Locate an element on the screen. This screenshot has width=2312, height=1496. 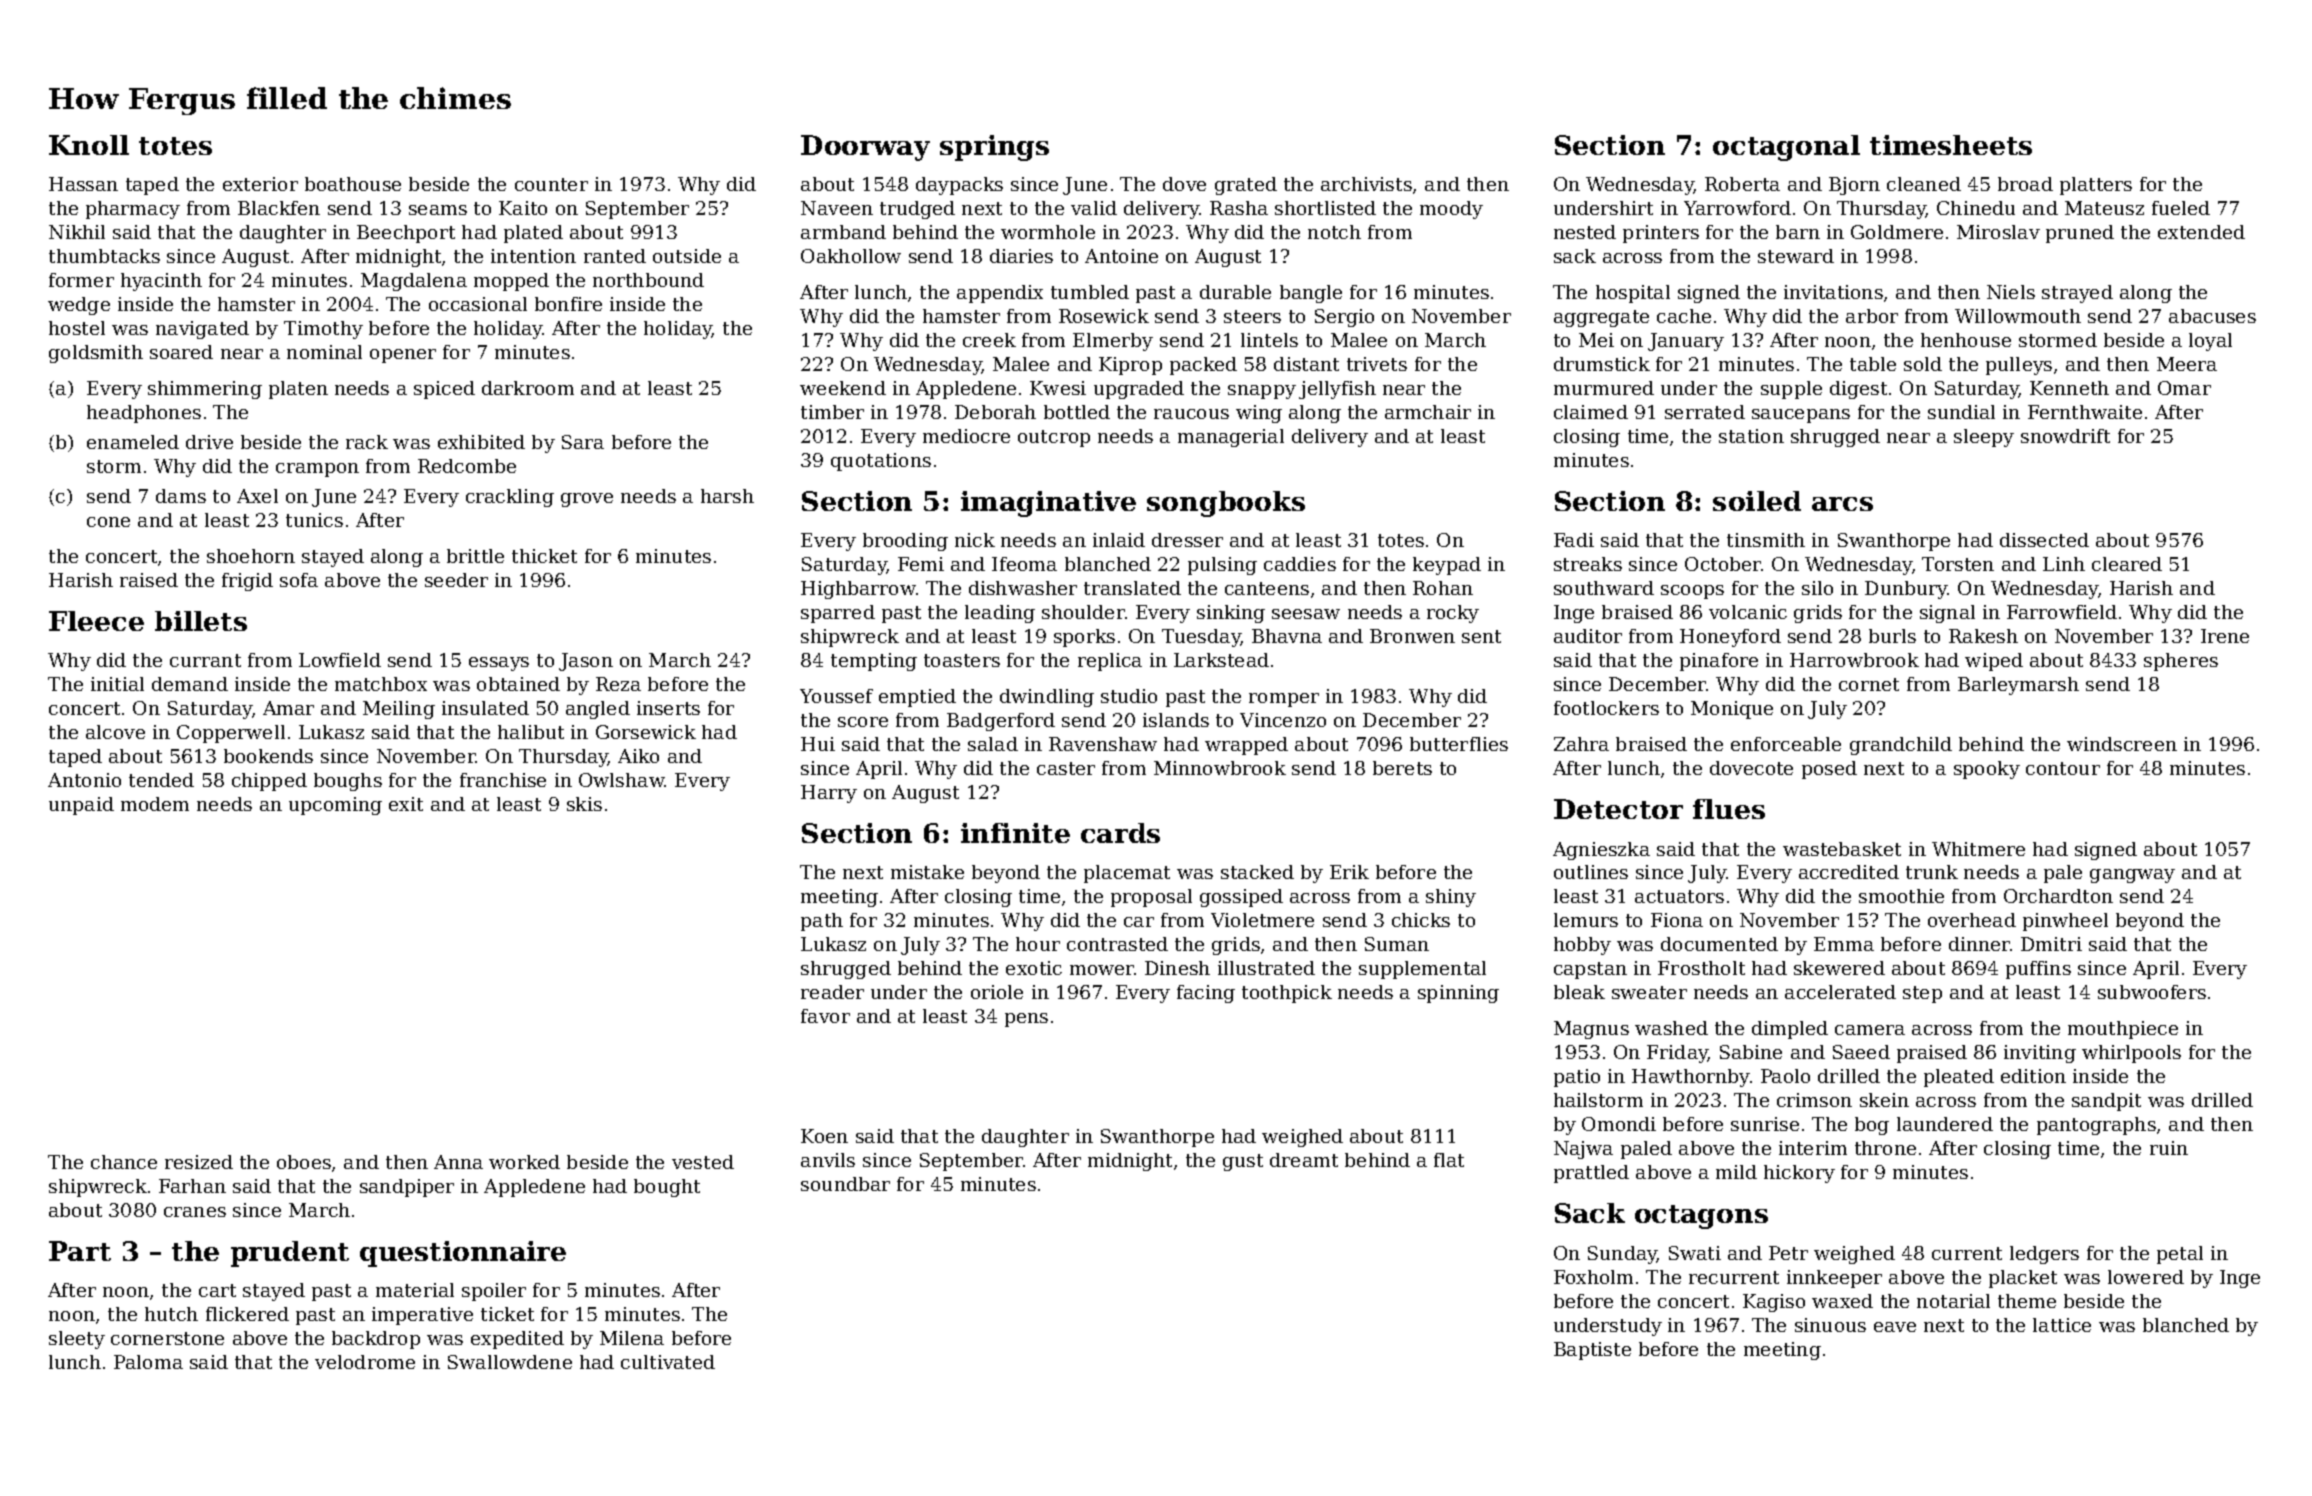
chance is located at coordinates (124, 1162).
